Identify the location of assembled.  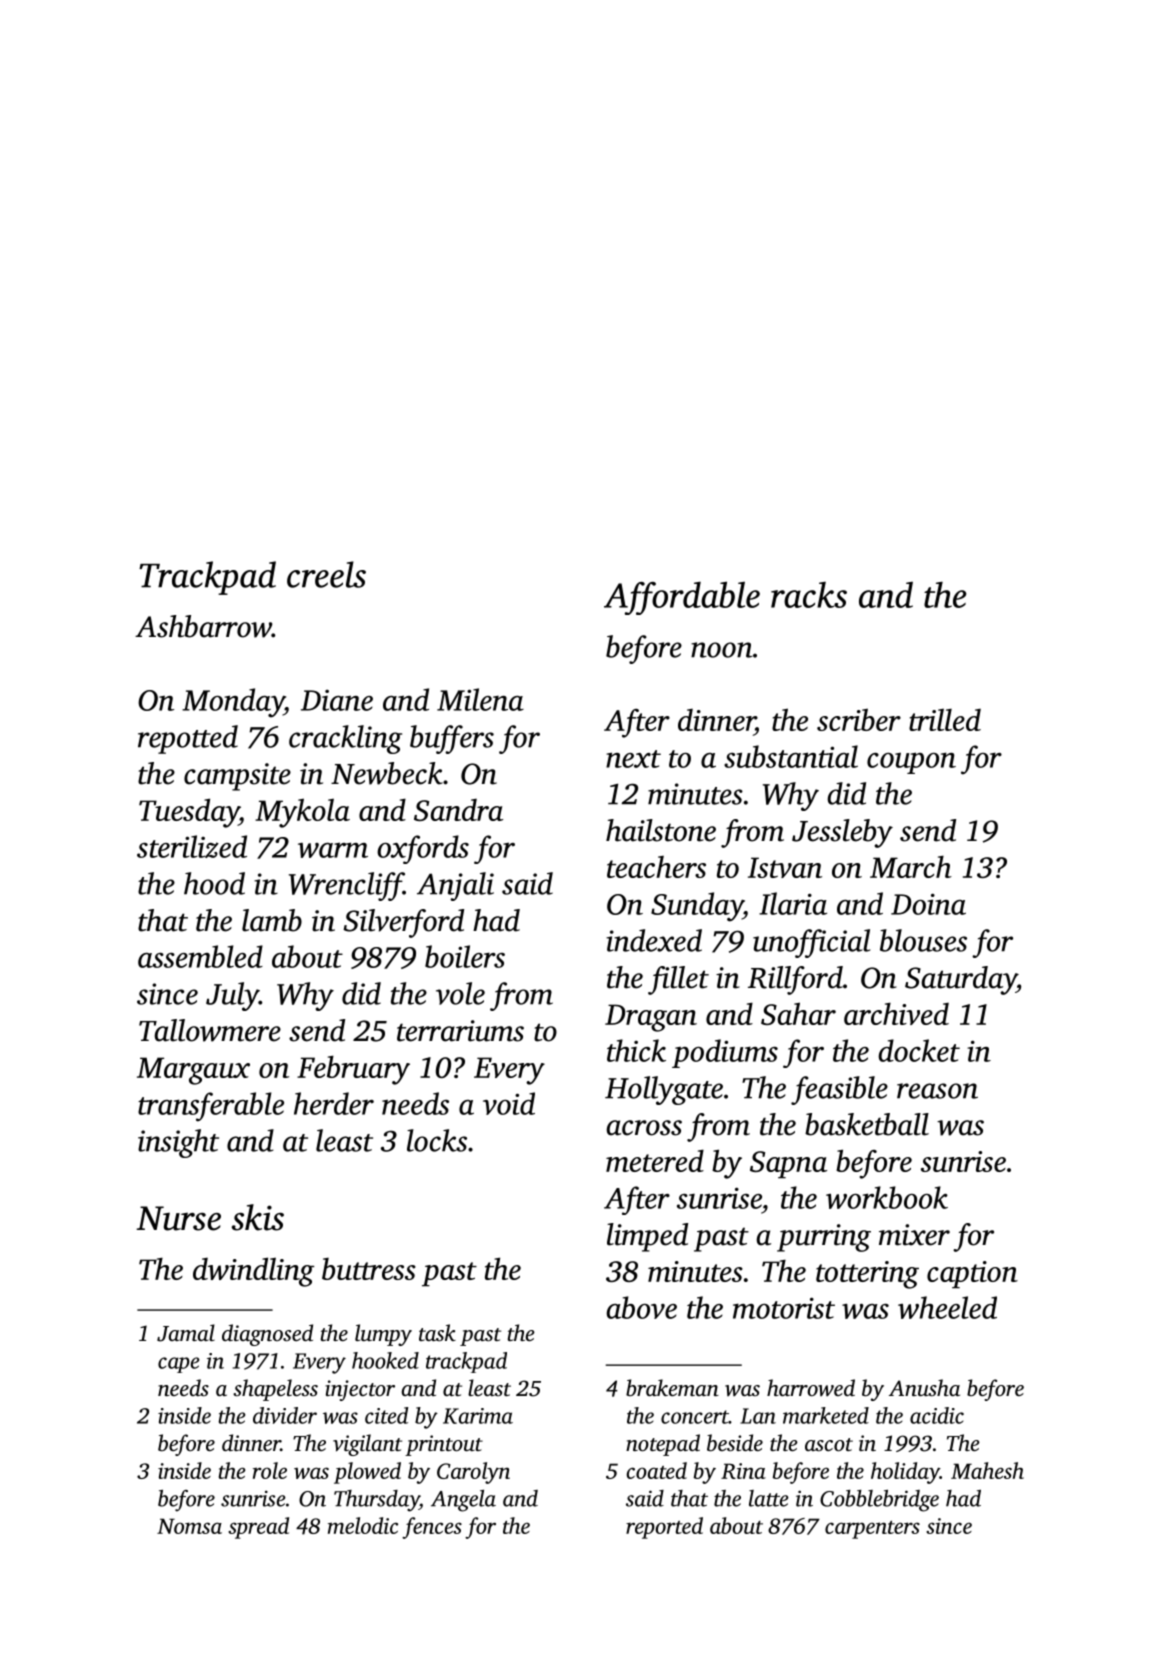
(200, 956).
